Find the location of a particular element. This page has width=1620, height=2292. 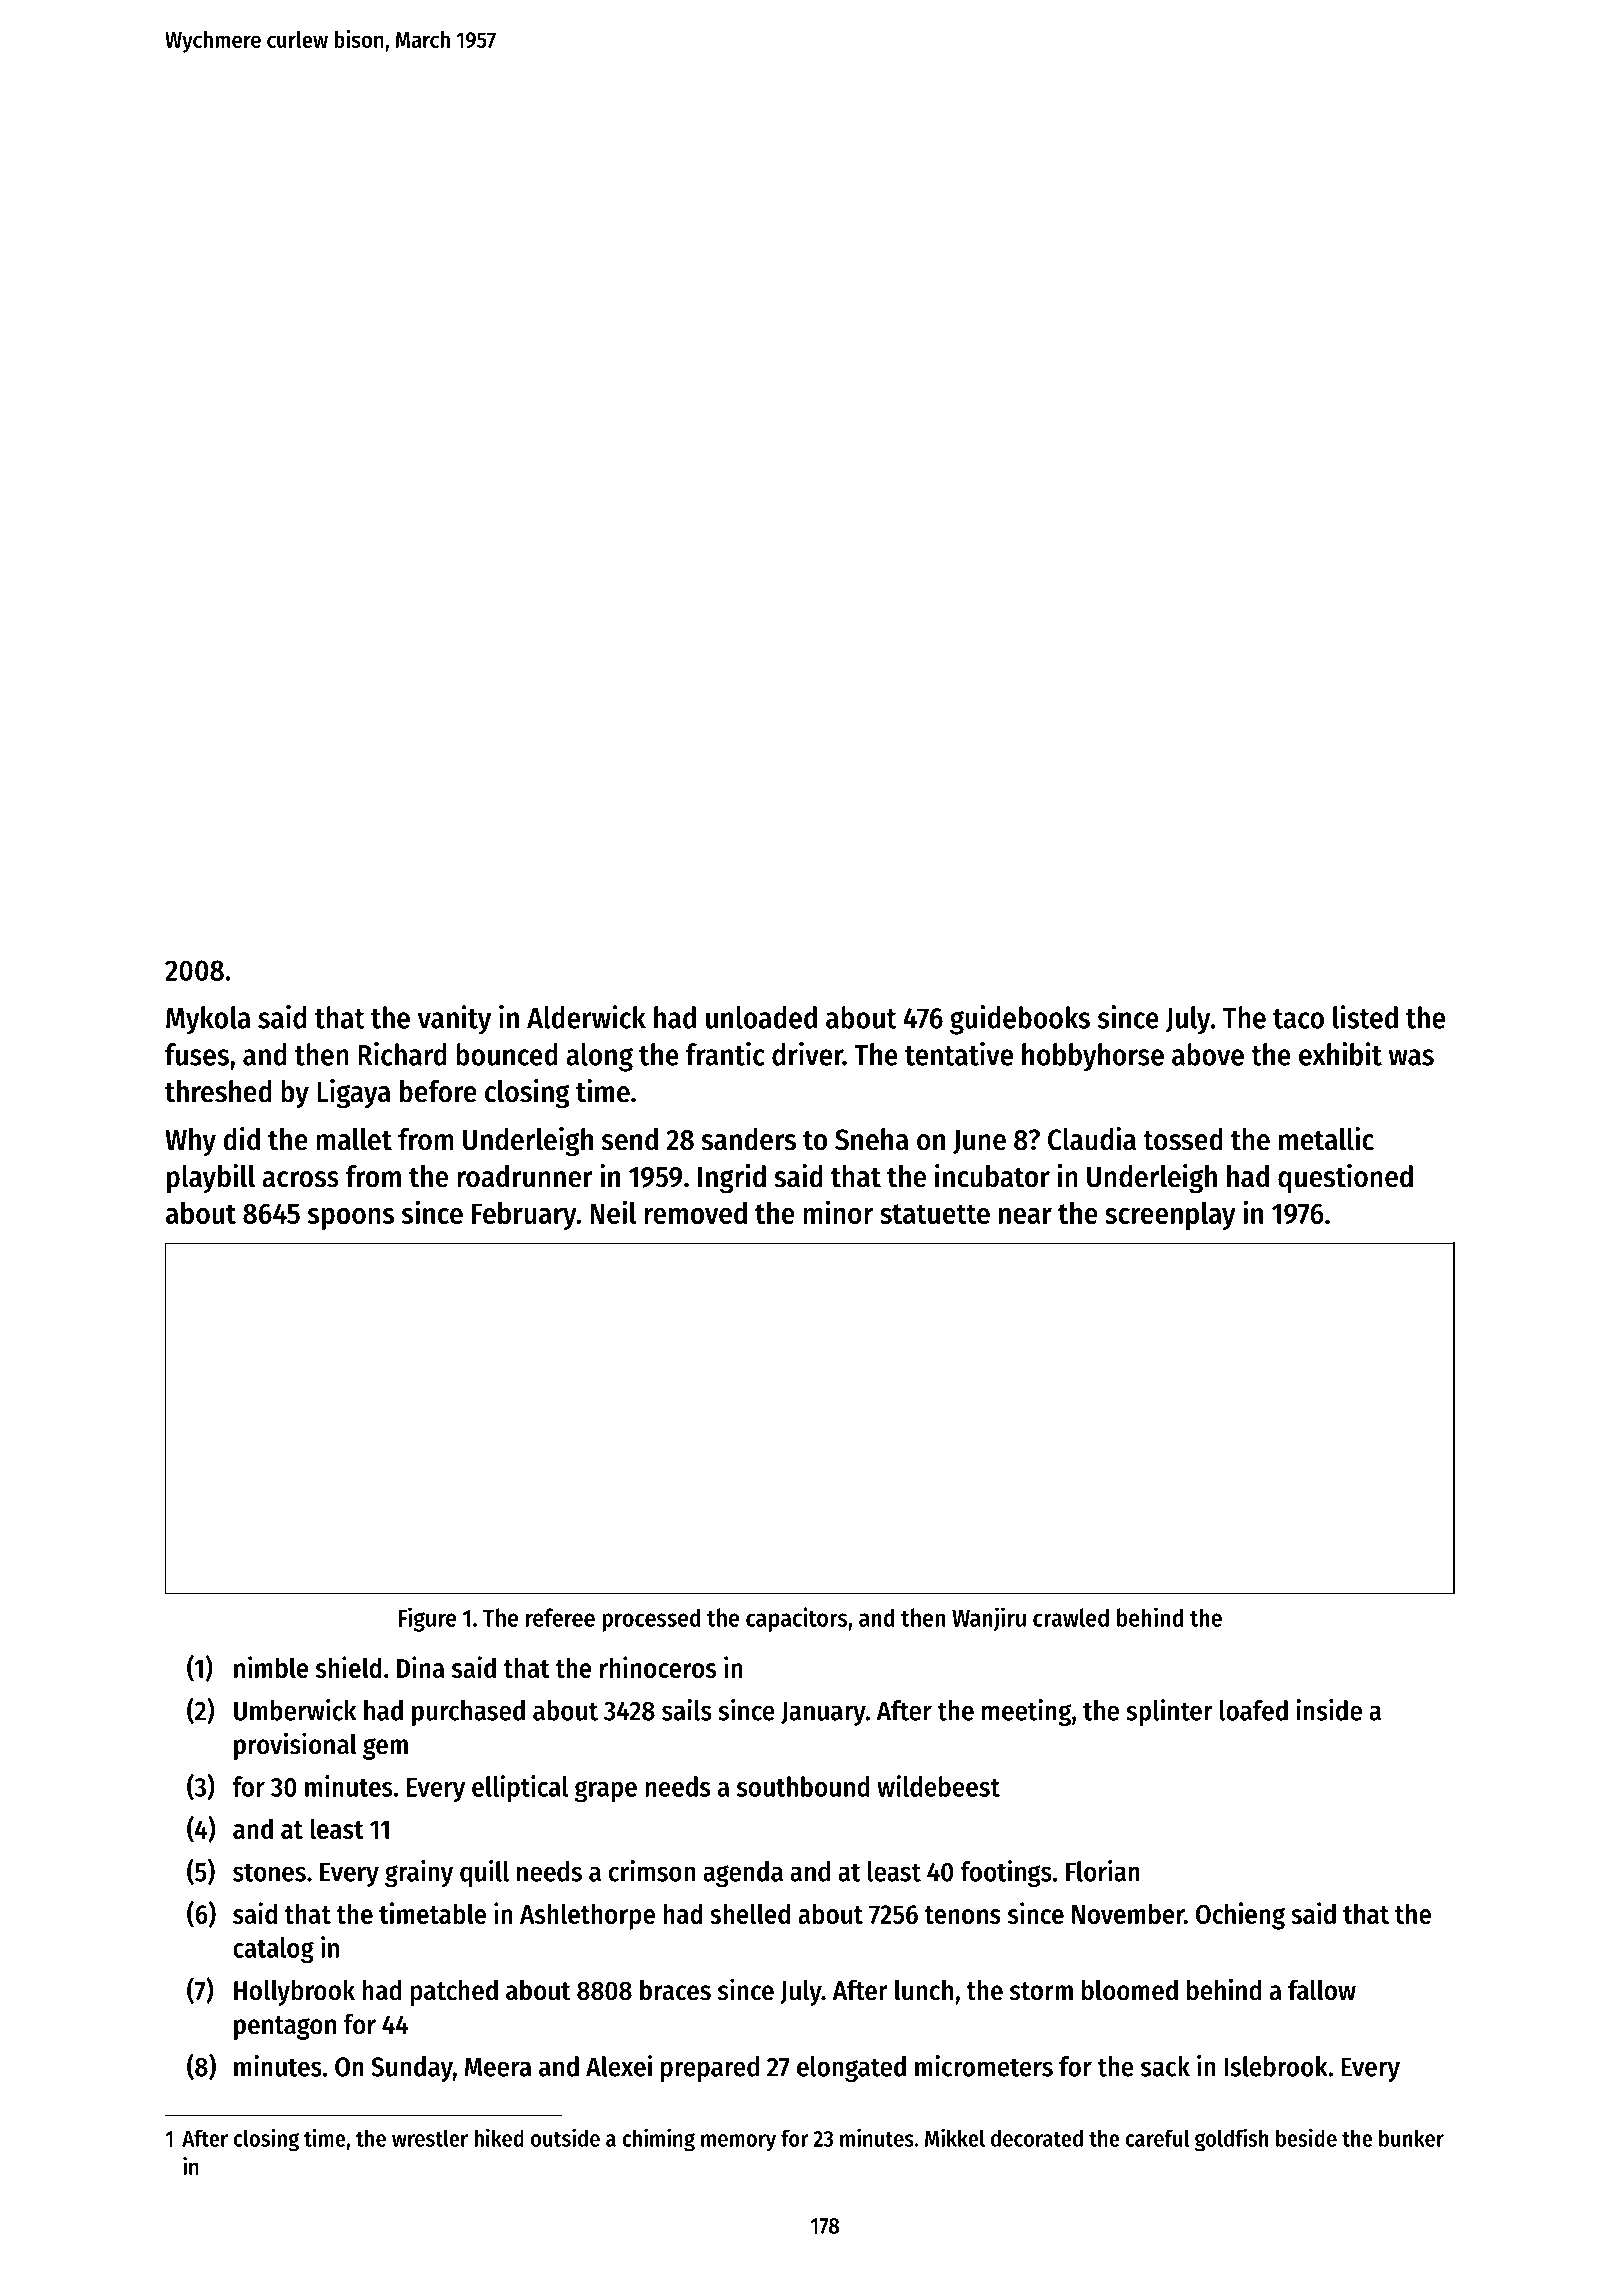

southbound is located at coordinates (803, 1786).
